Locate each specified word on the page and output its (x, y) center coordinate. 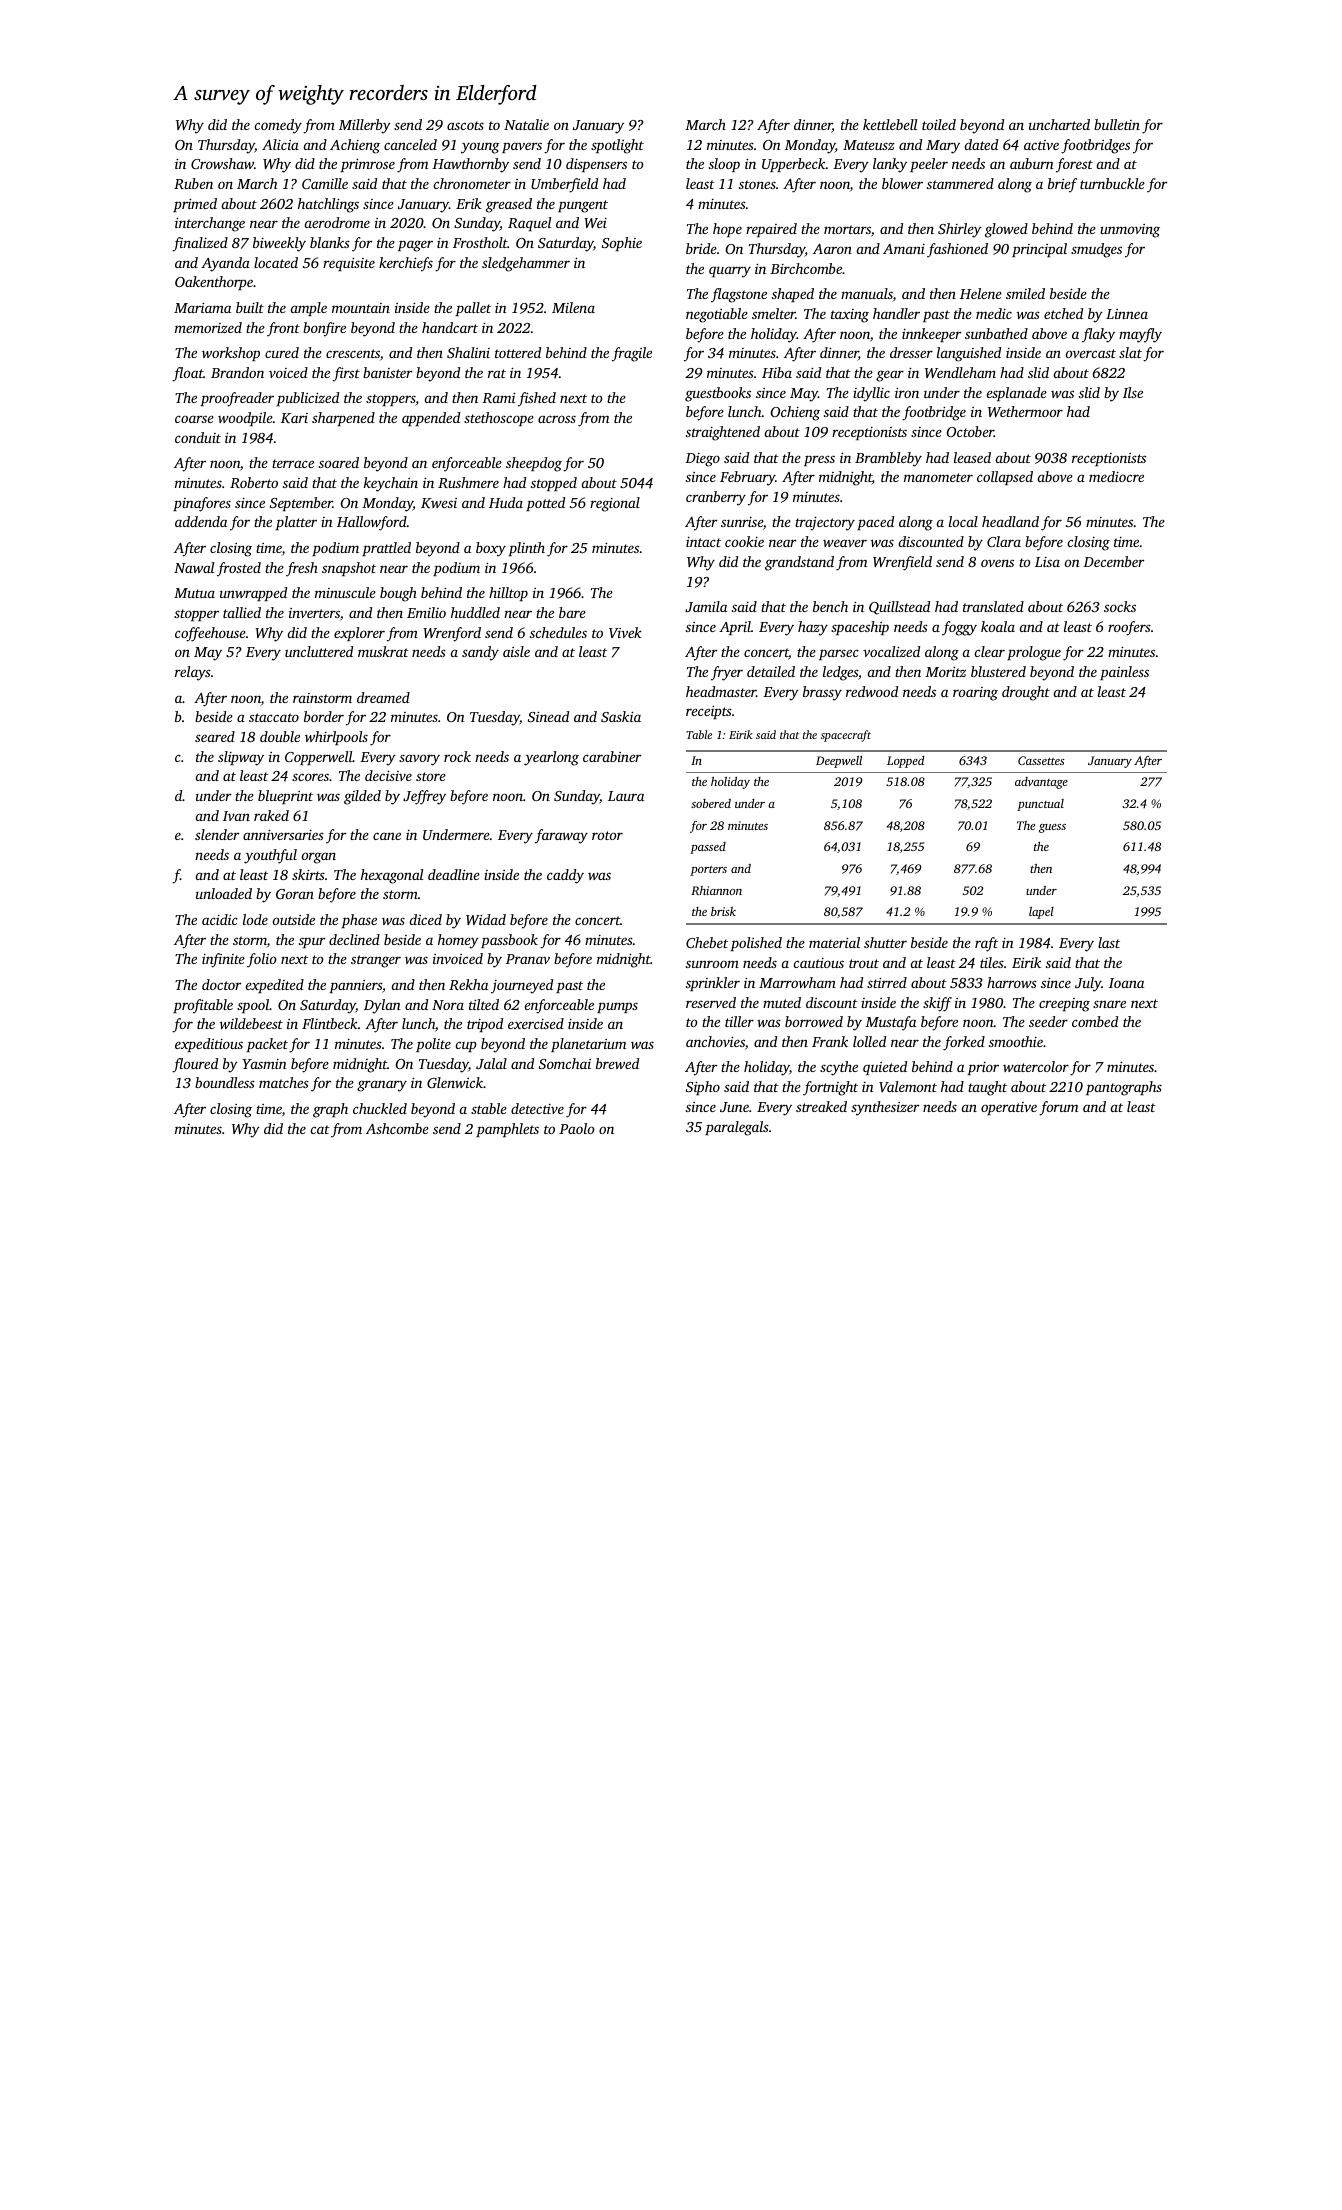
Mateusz (869, 145)
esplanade (1017, 394)
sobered (711, 803)
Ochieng (795, 413)
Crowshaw (222, 163)
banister (387, 372)
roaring (975, 694)
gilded (362, 797)
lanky (890, 165)
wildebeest (251, 1023)
